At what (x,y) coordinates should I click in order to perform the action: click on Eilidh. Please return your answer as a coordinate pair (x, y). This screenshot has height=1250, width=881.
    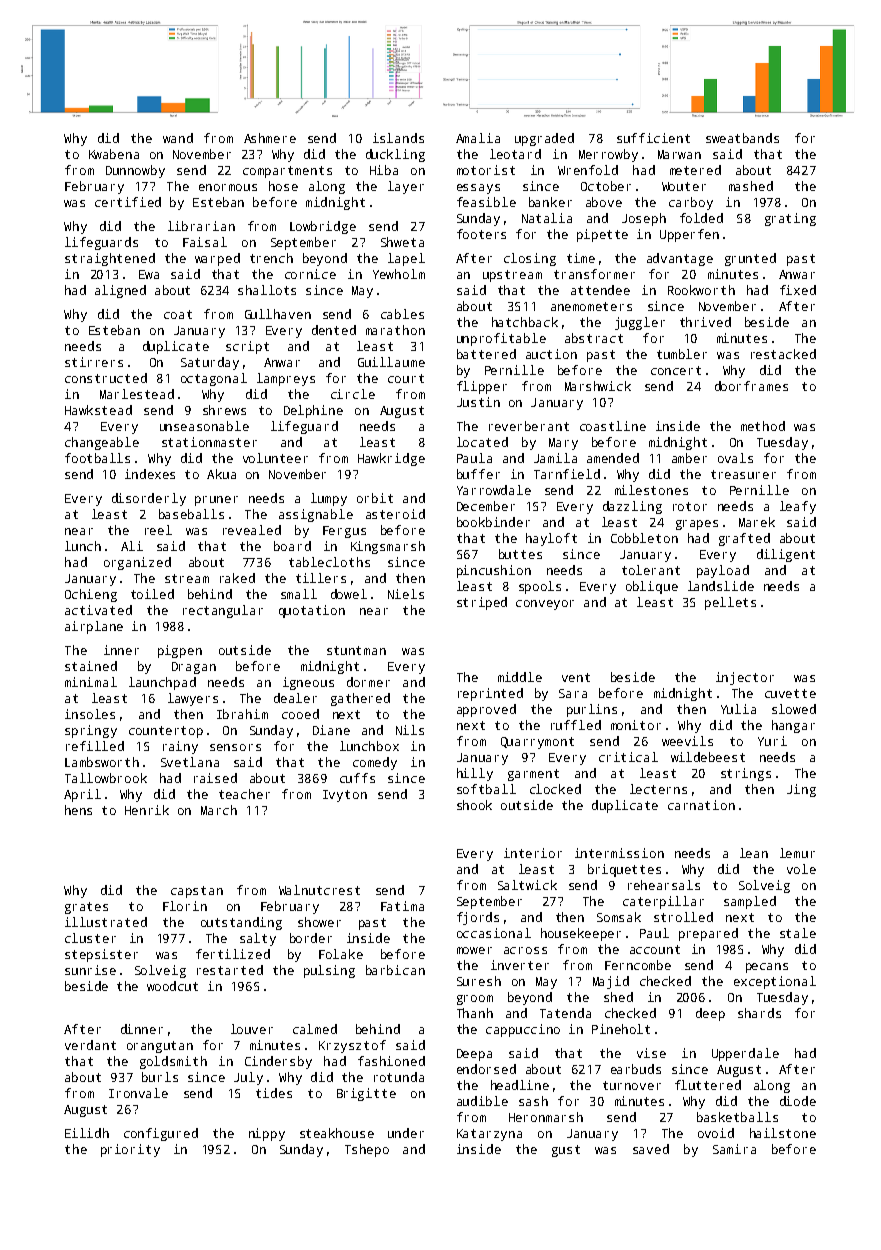
    Looking at the image, I should click on (87, 1133).
